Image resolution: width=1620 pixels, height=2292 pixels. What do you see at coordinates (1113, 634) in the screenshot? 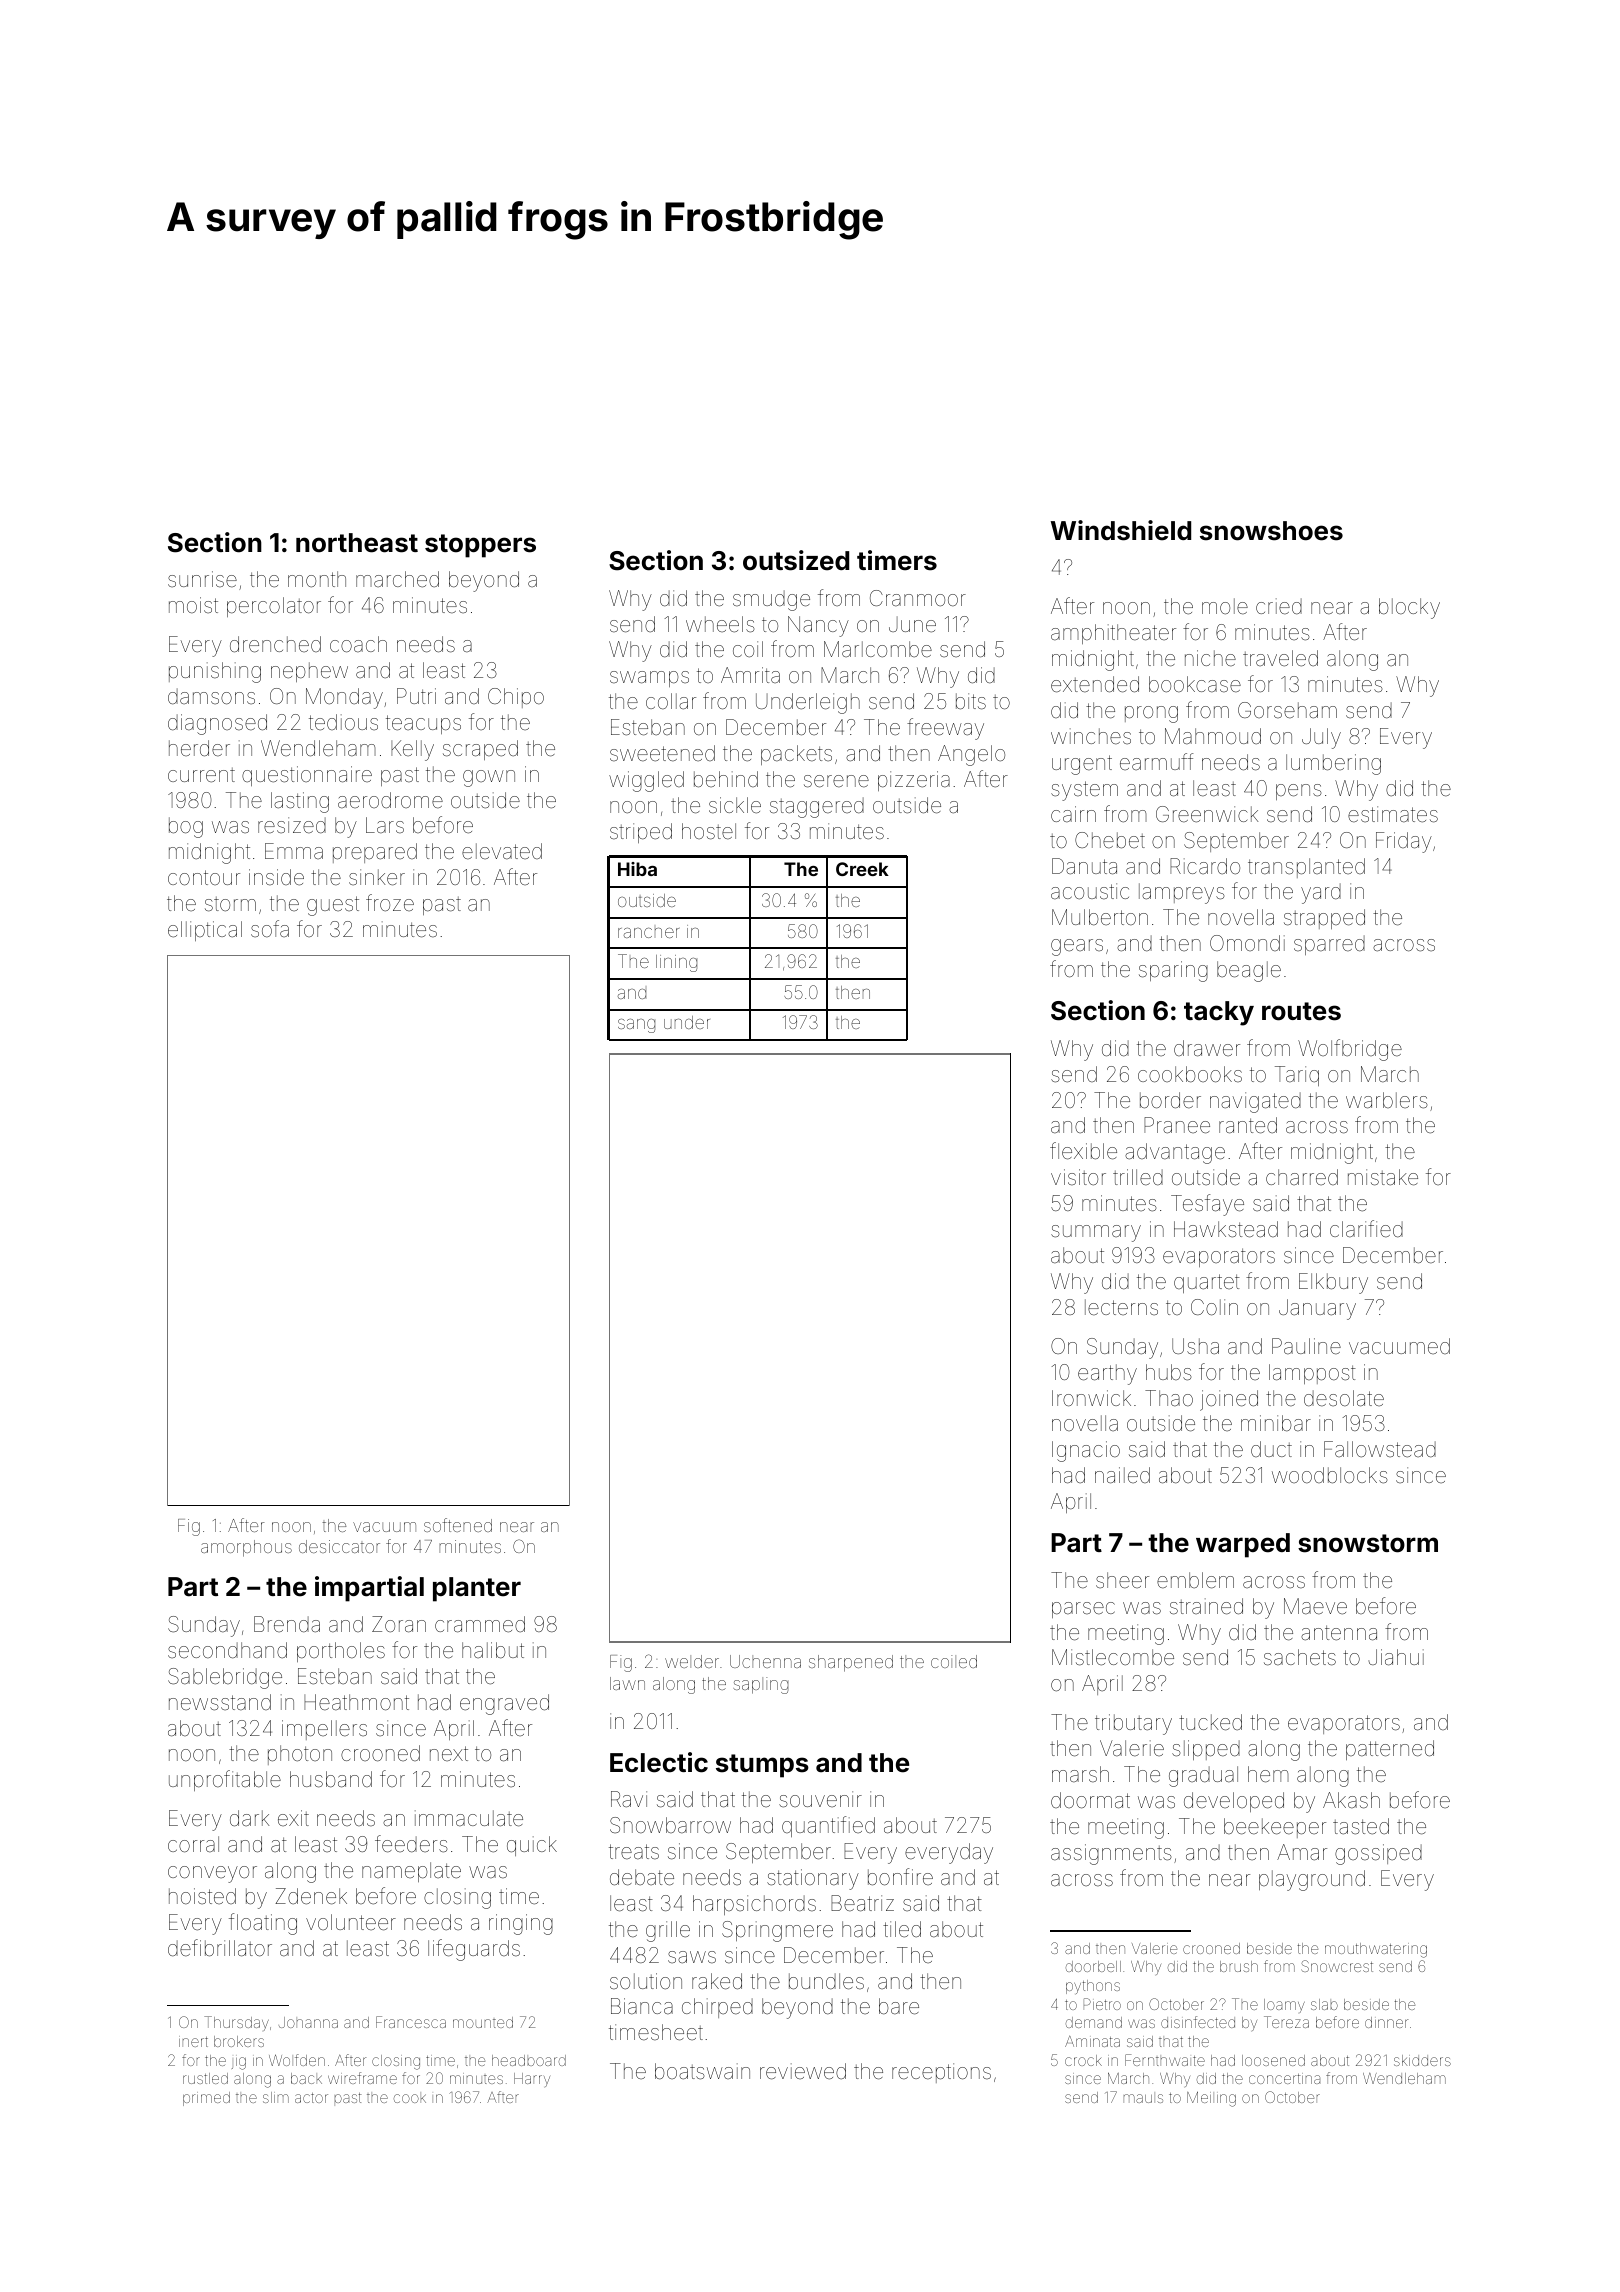
I see `amphitheater` at bounding box center [1113, 634].
